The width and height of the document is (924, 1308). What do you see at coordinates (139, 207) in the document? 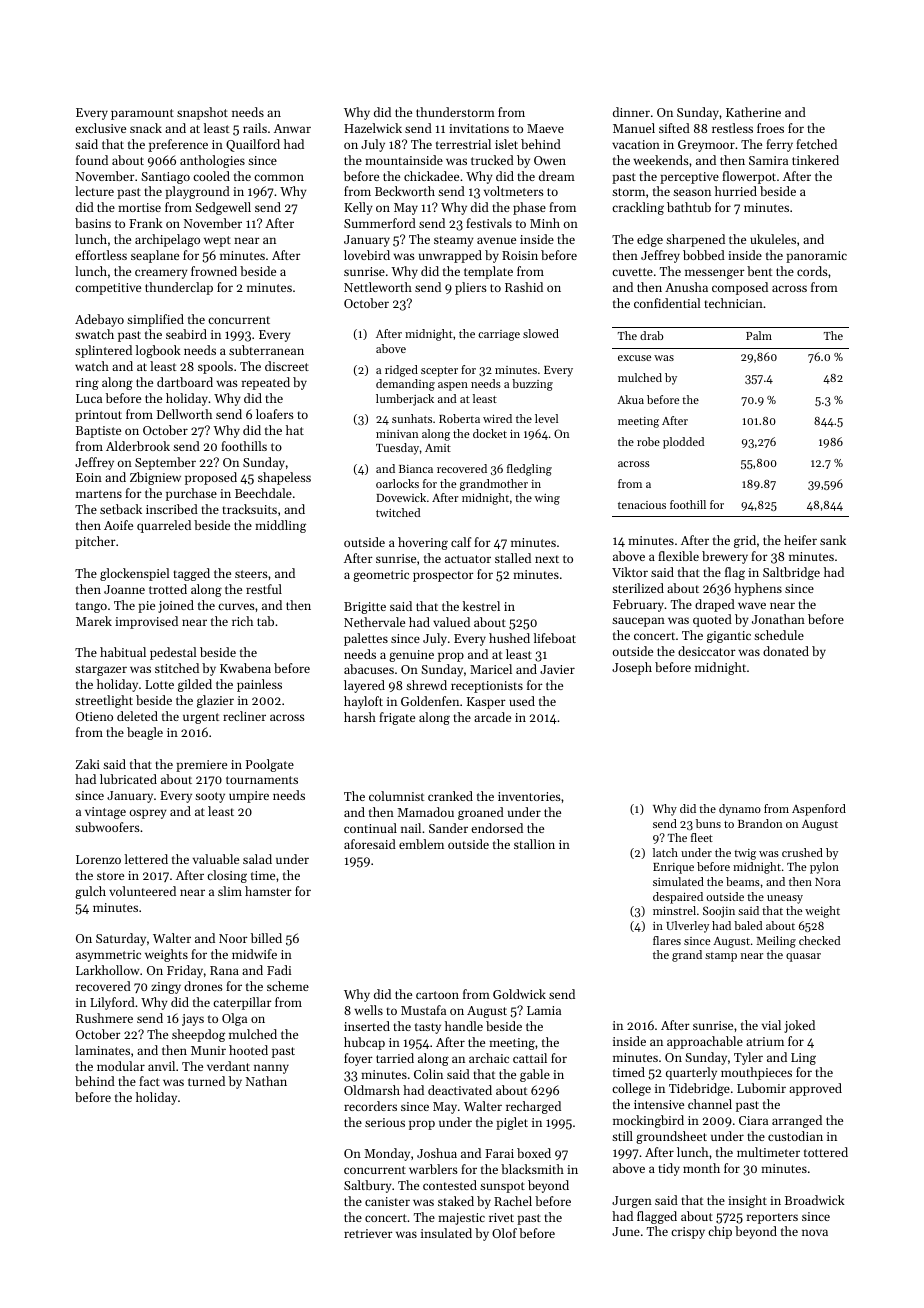
I see `mortise` at bounding box center [139, 207].
